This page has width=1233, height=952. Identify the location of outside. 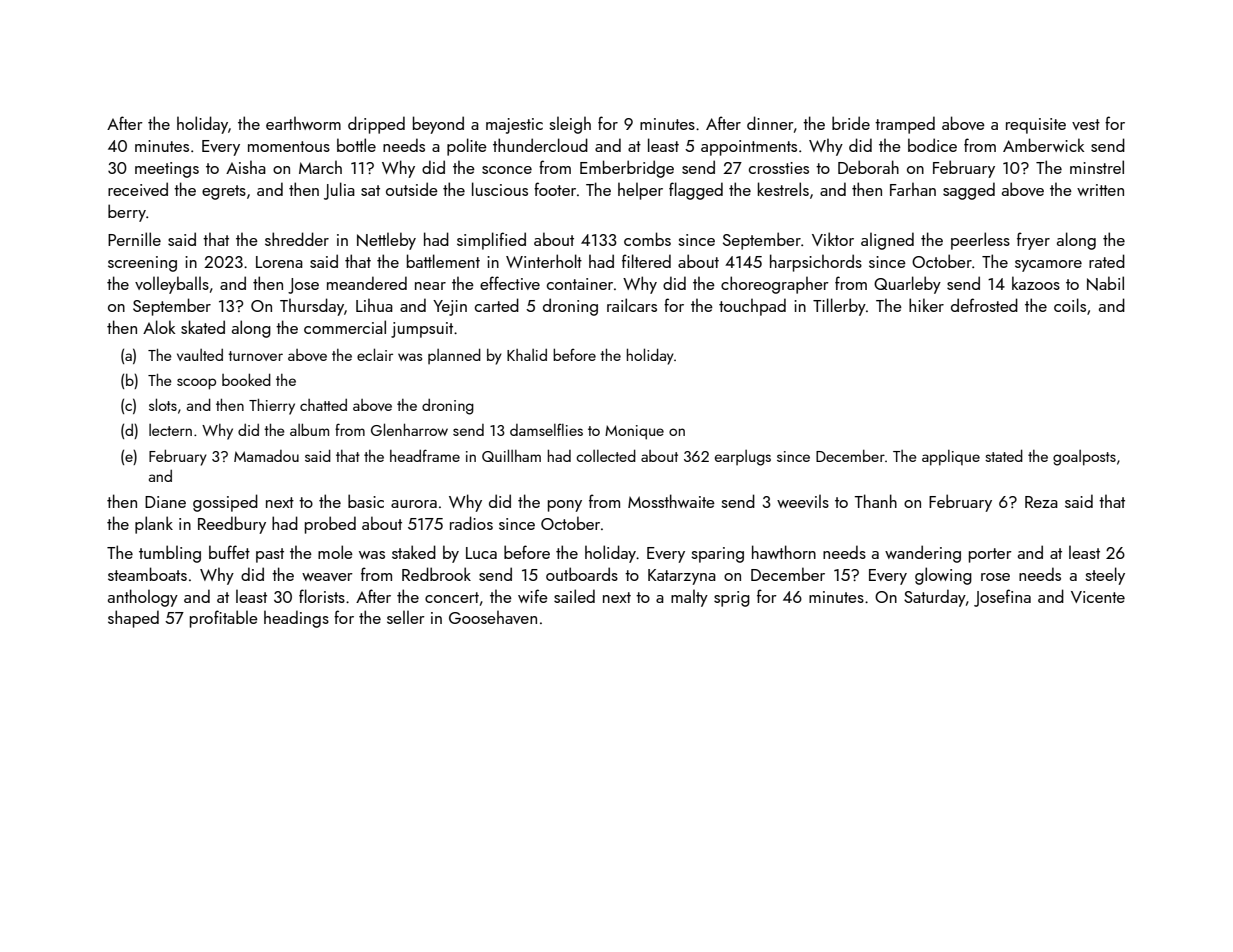
(412, 189).
